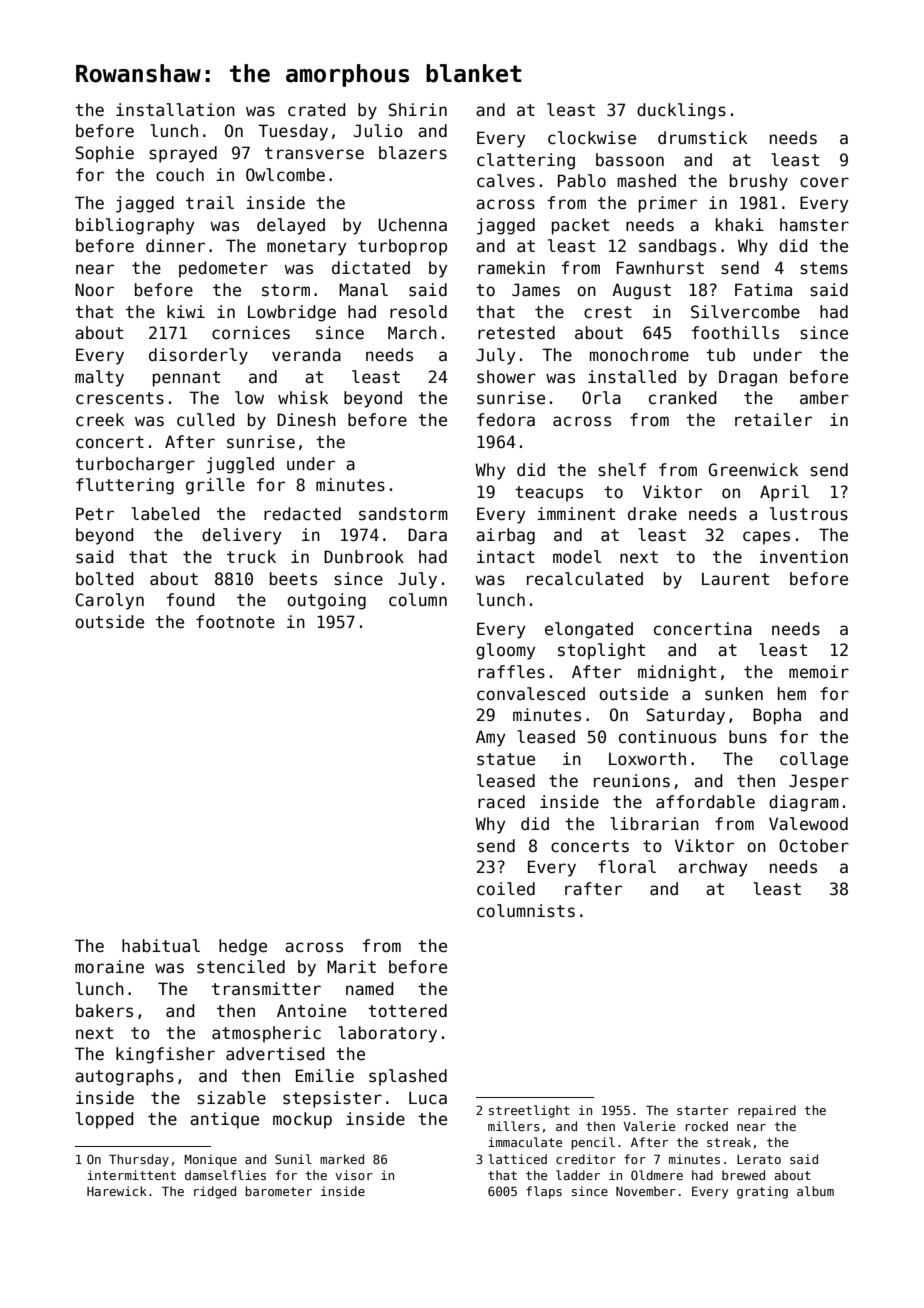 Image resolution: width=924 pixels, height=1308 pixels. I want to click on clockwise, so click(592, 138).
